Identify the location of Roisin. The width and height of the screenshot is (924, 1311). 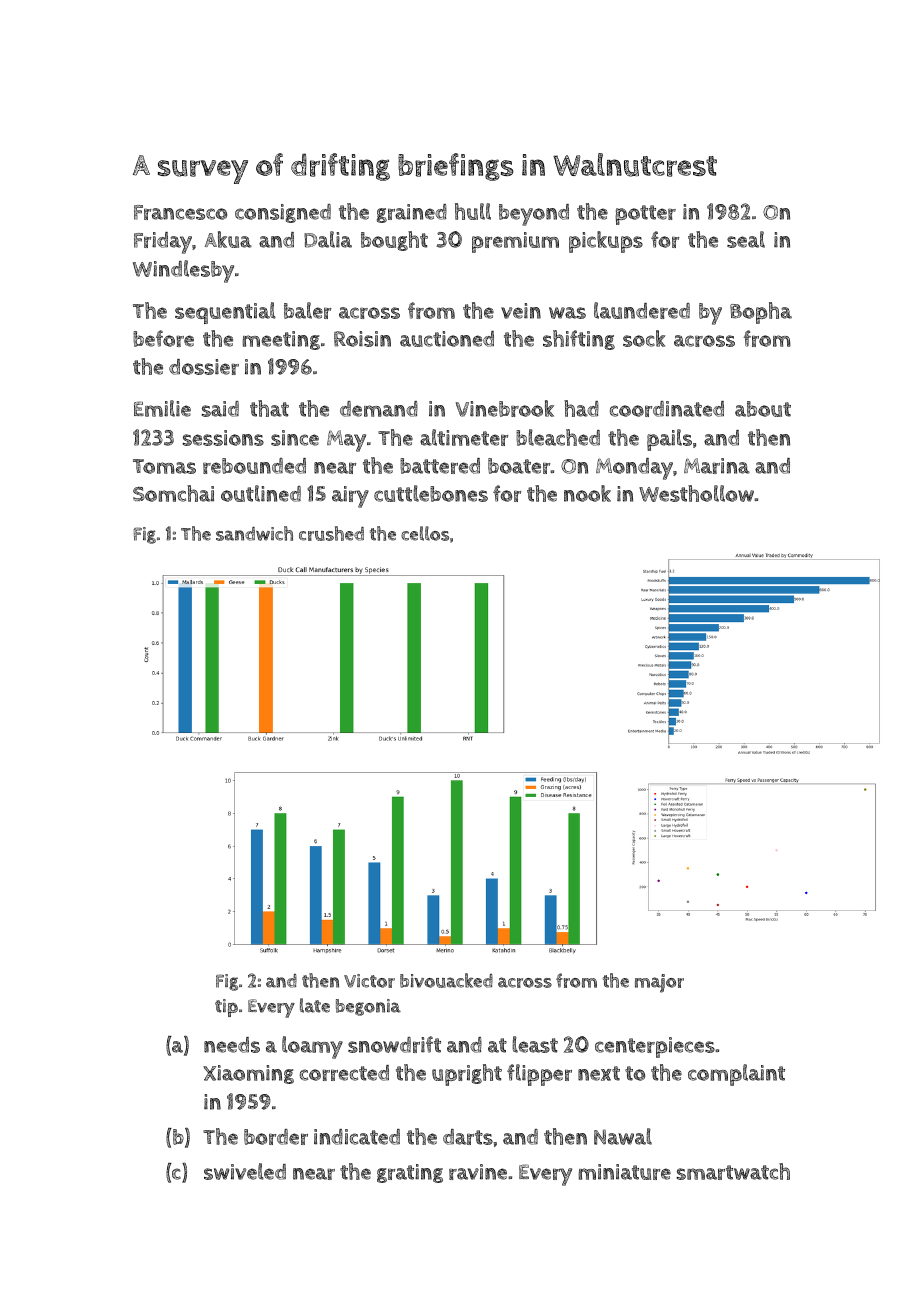
(362, 339).
